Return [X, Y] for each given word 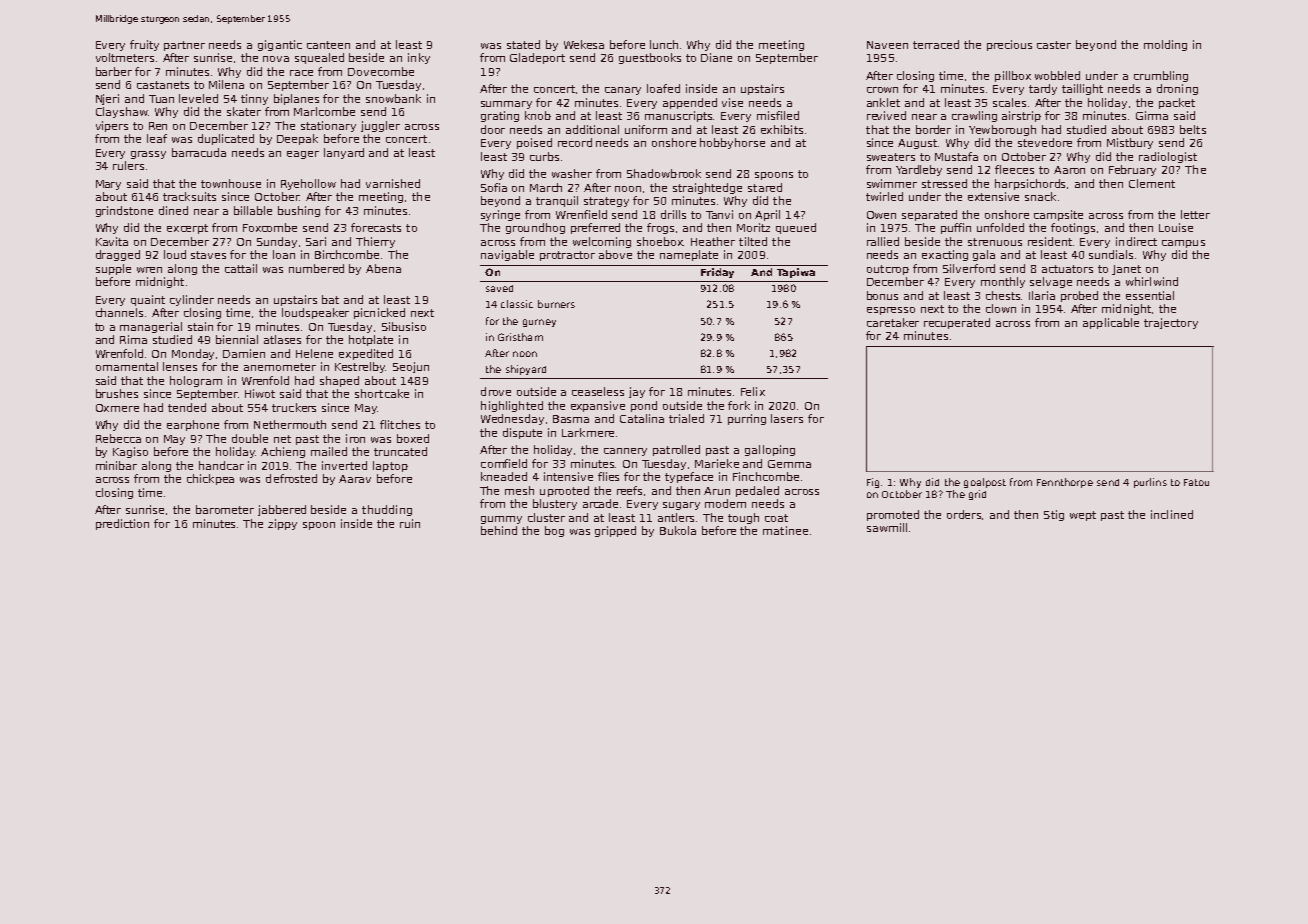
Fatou [1196, 482]
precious [1009, 45]
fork [739, 405]
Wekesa [584, 44]
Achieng [283, 452]
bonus [882, 295]
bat [330, 299]
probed [1079, 296]
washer [572, 173]
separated [929, 215]
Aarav [355, 479]
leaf [157, 138]
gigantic [280, 45]
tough [743, 518]
